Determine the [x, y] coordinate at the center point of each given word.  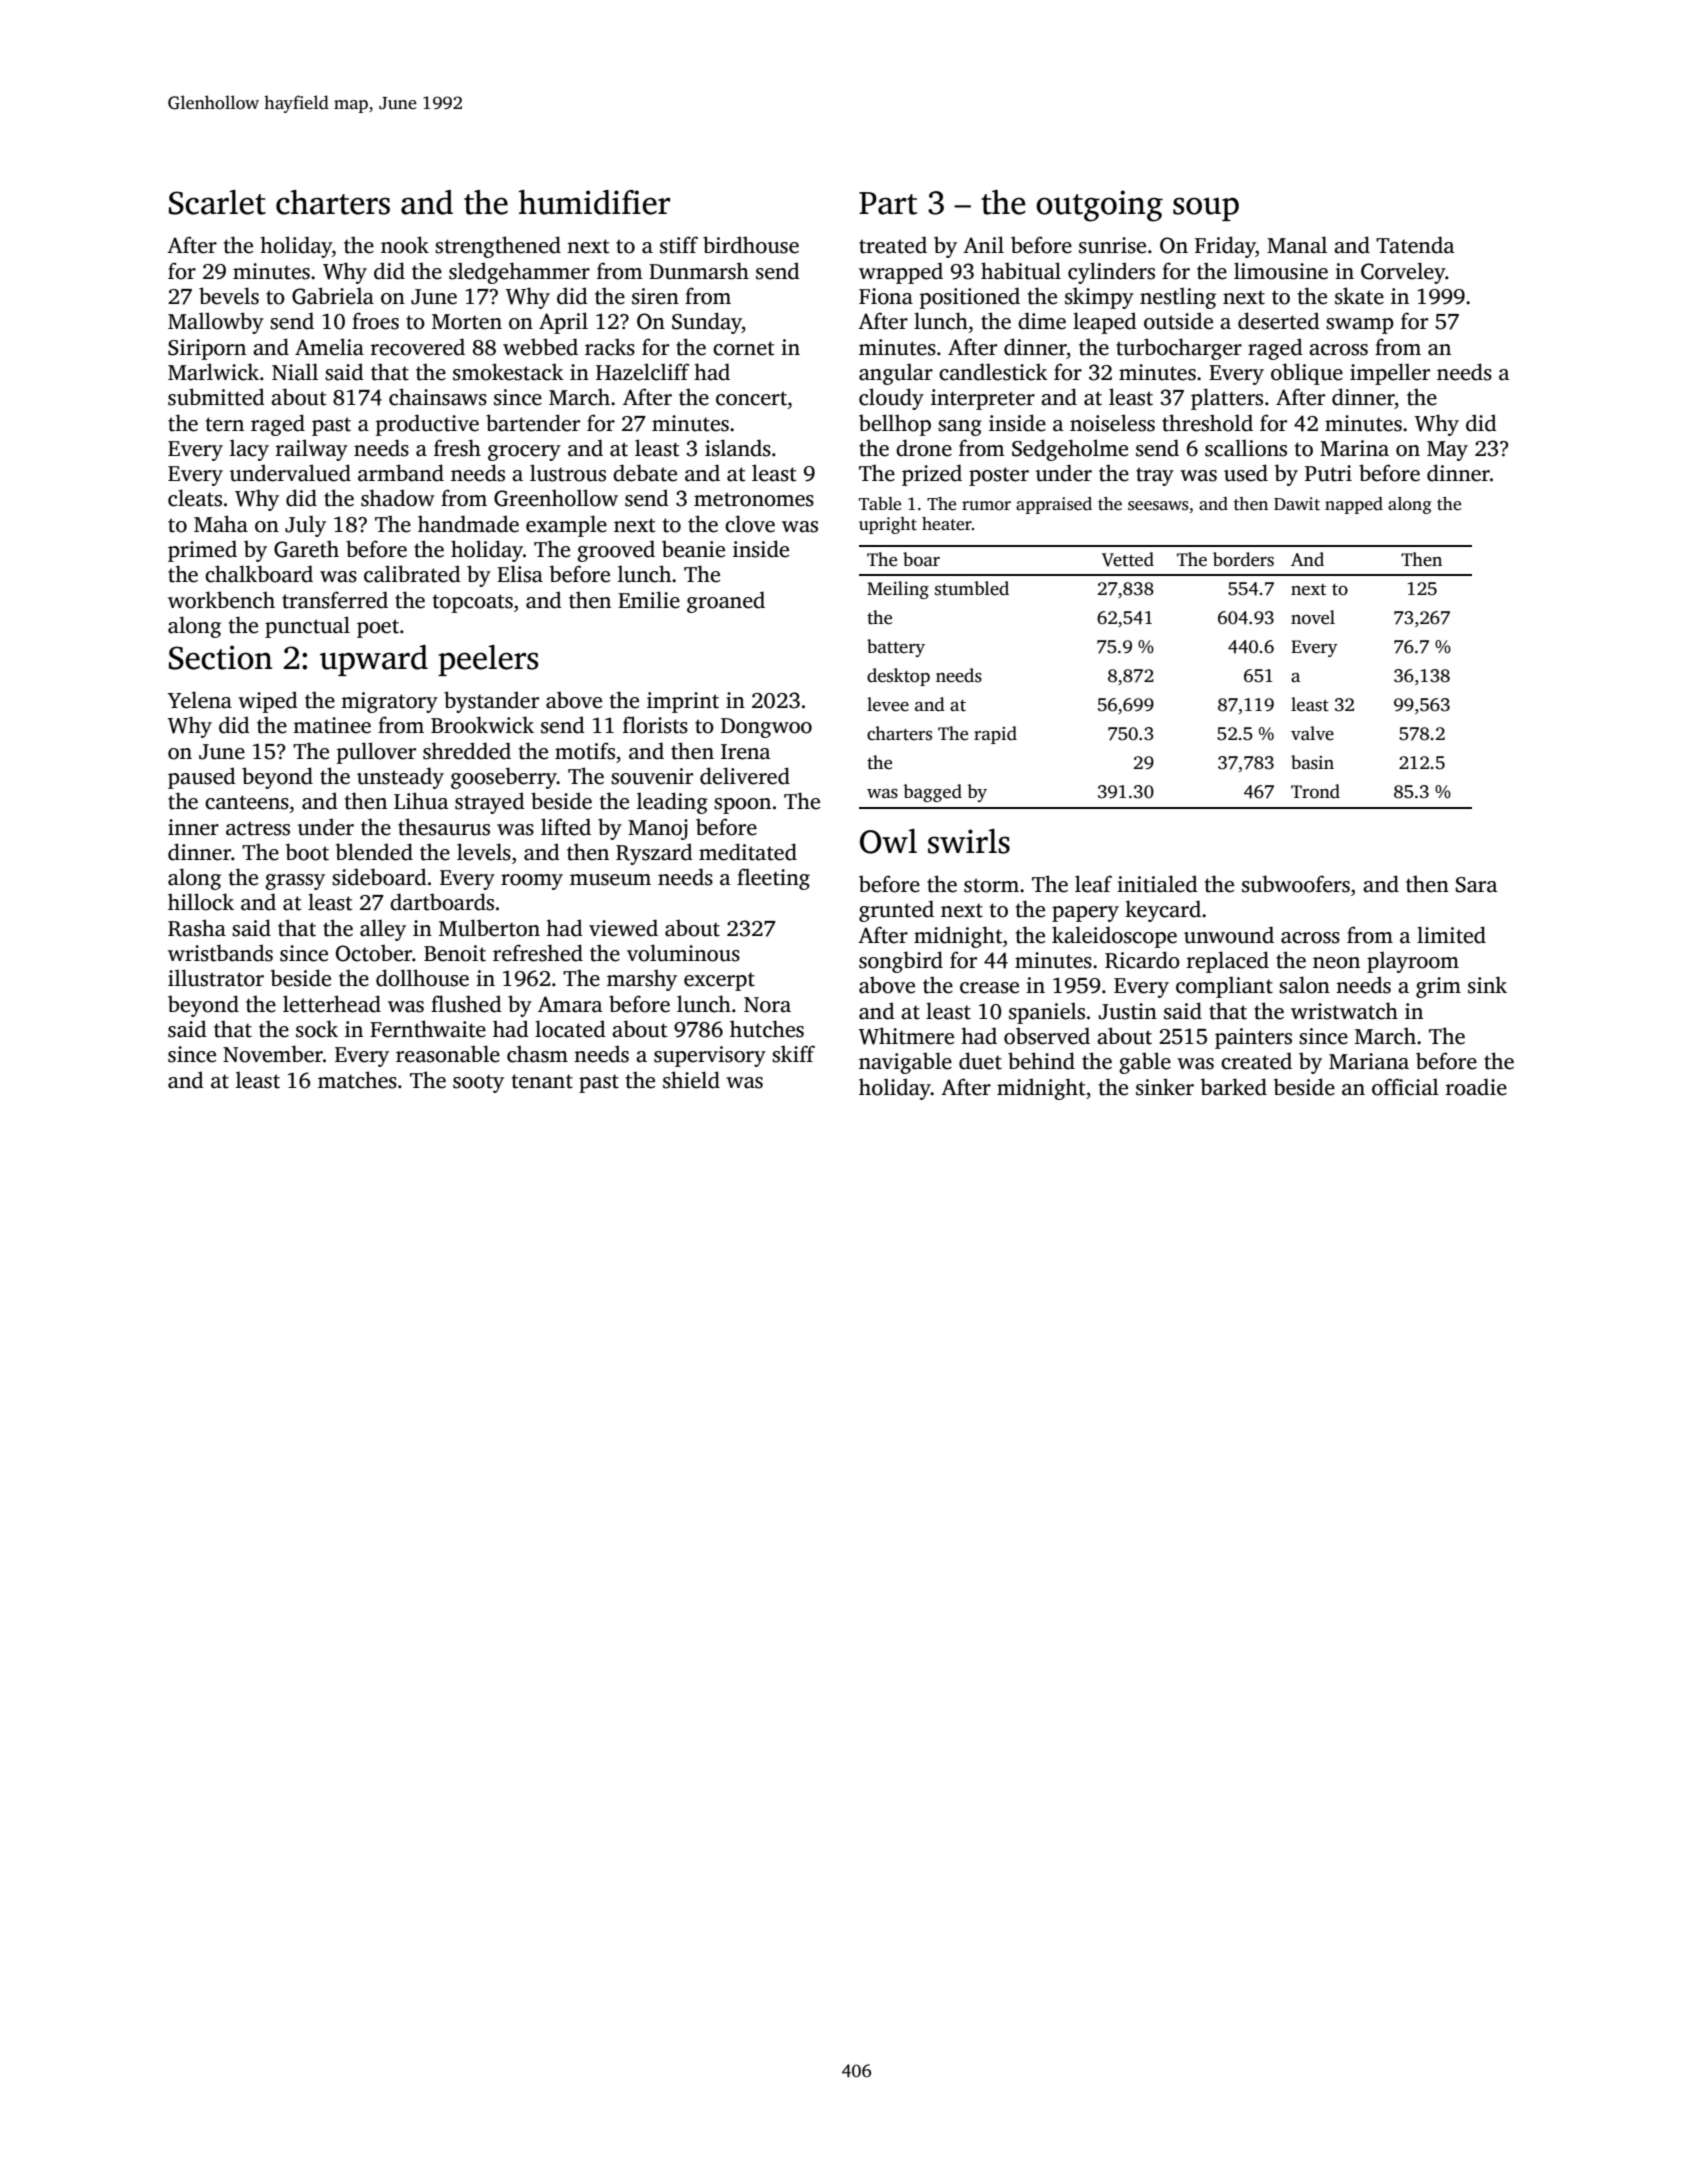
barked [1234, 1087]
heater [947, 524]
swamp [1360, 326]
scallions [1246, 448]
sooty [478, 1083]
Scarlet [217, 202]
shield [691, 1080]
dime [1042, 321]
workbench [221, 600]
